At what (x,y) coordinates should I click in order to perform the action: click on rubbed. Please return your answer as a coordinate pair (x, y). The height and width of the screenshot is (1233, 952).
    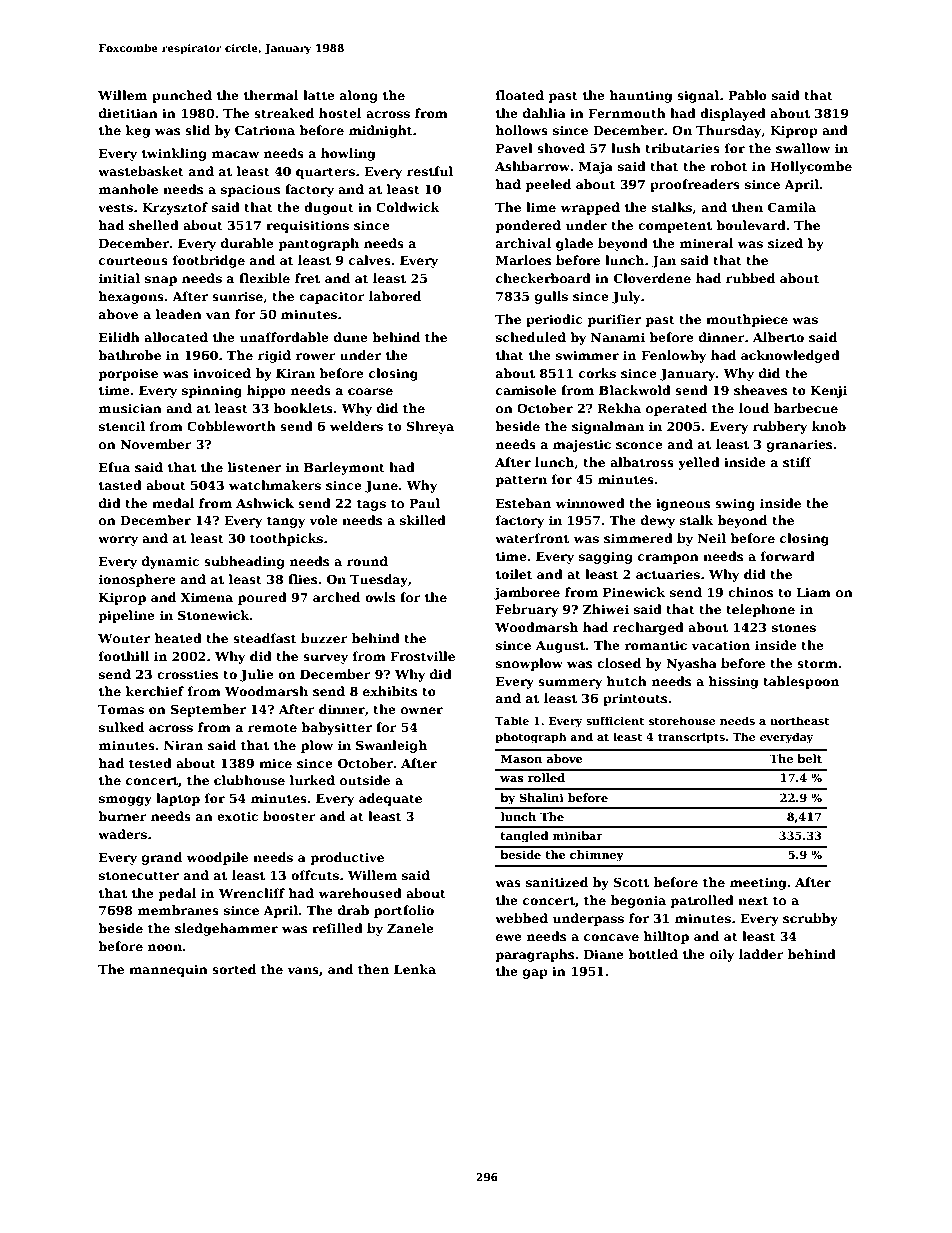
    Looking at the image, I should click on (750, 278).
